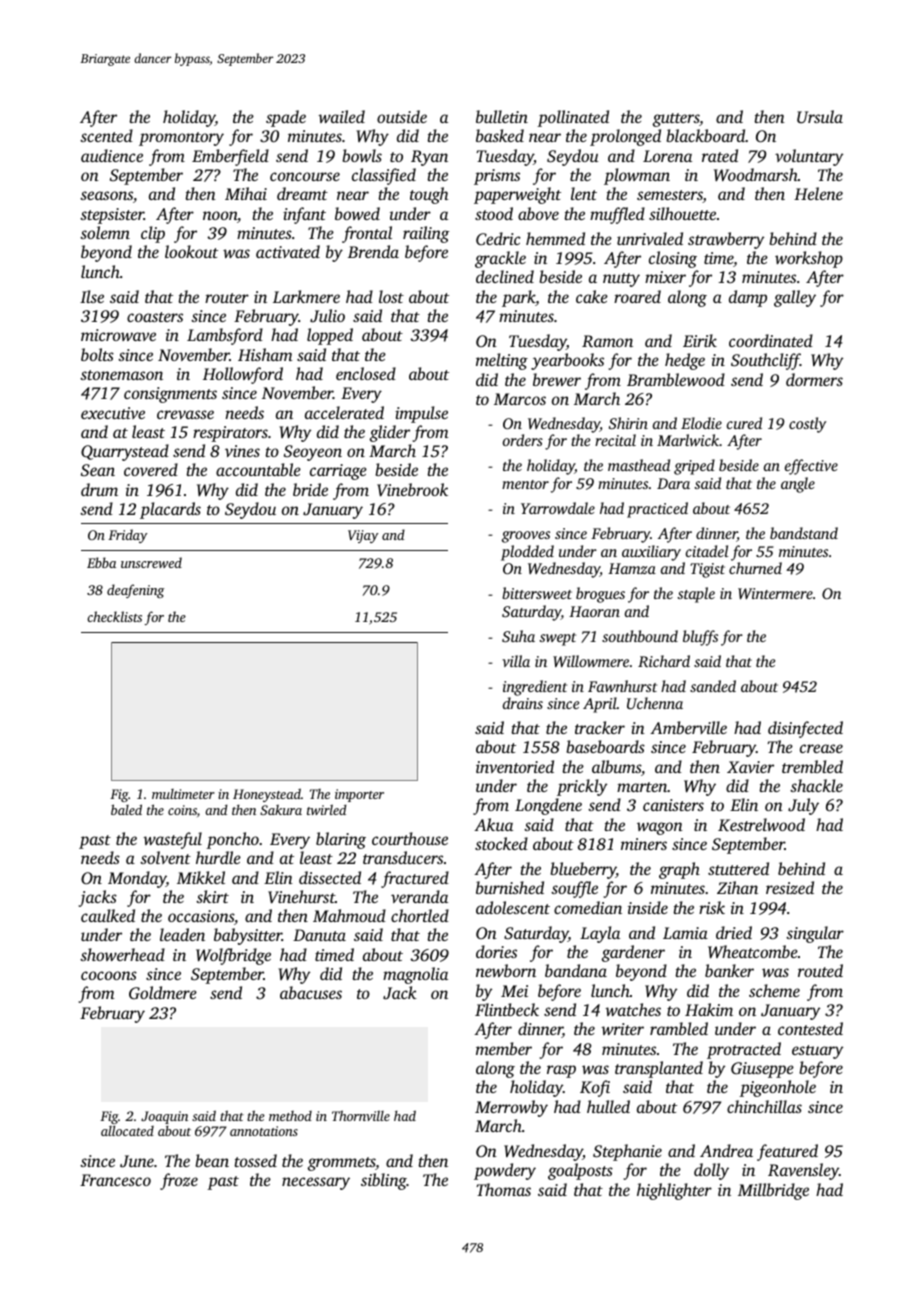  Describe the element at coordinates (516, 661) in the screenshot. I see `villa` at that location.
